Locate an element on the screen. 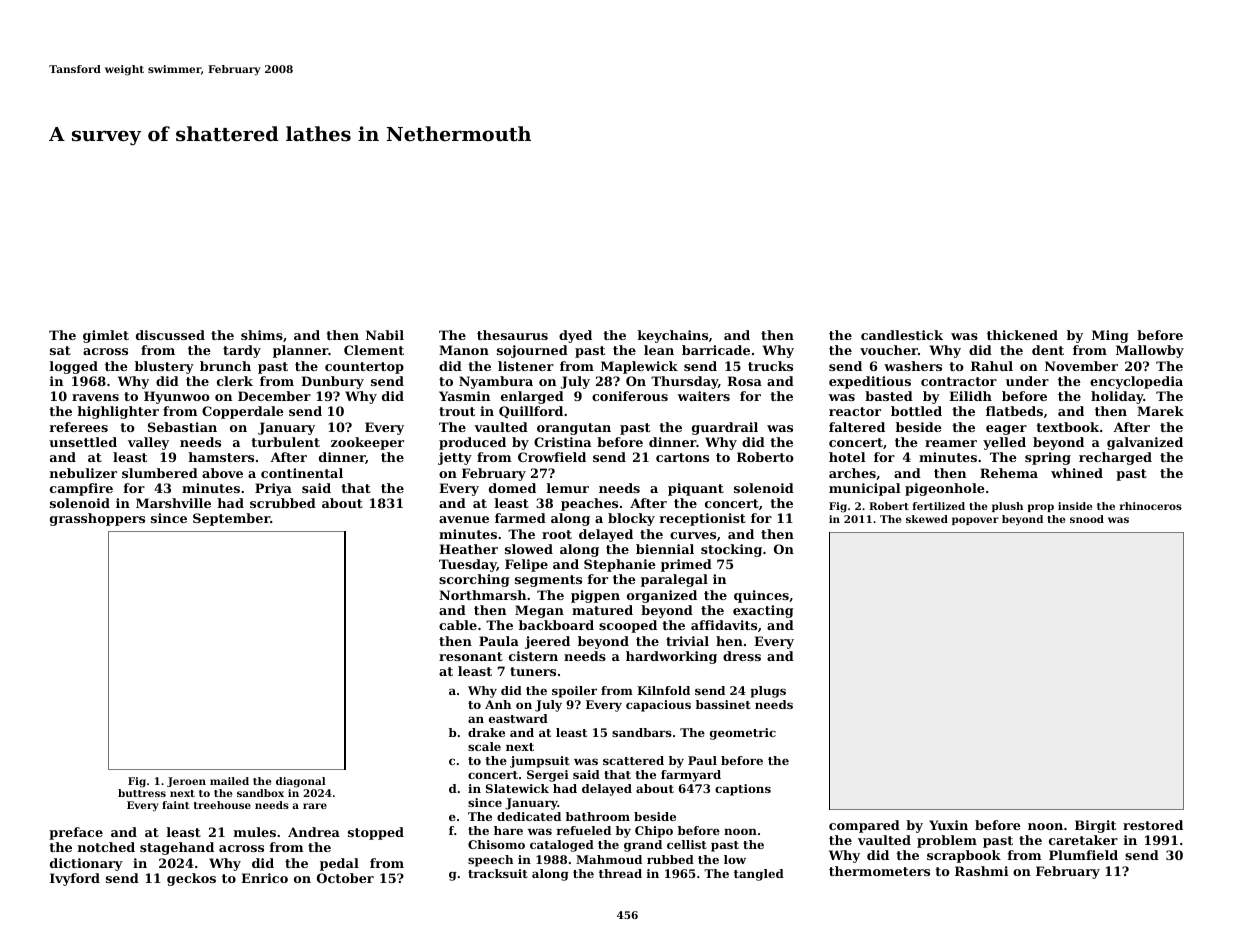 The image size is (1233, 952). sandbars is located at coordinates (642, 732).
